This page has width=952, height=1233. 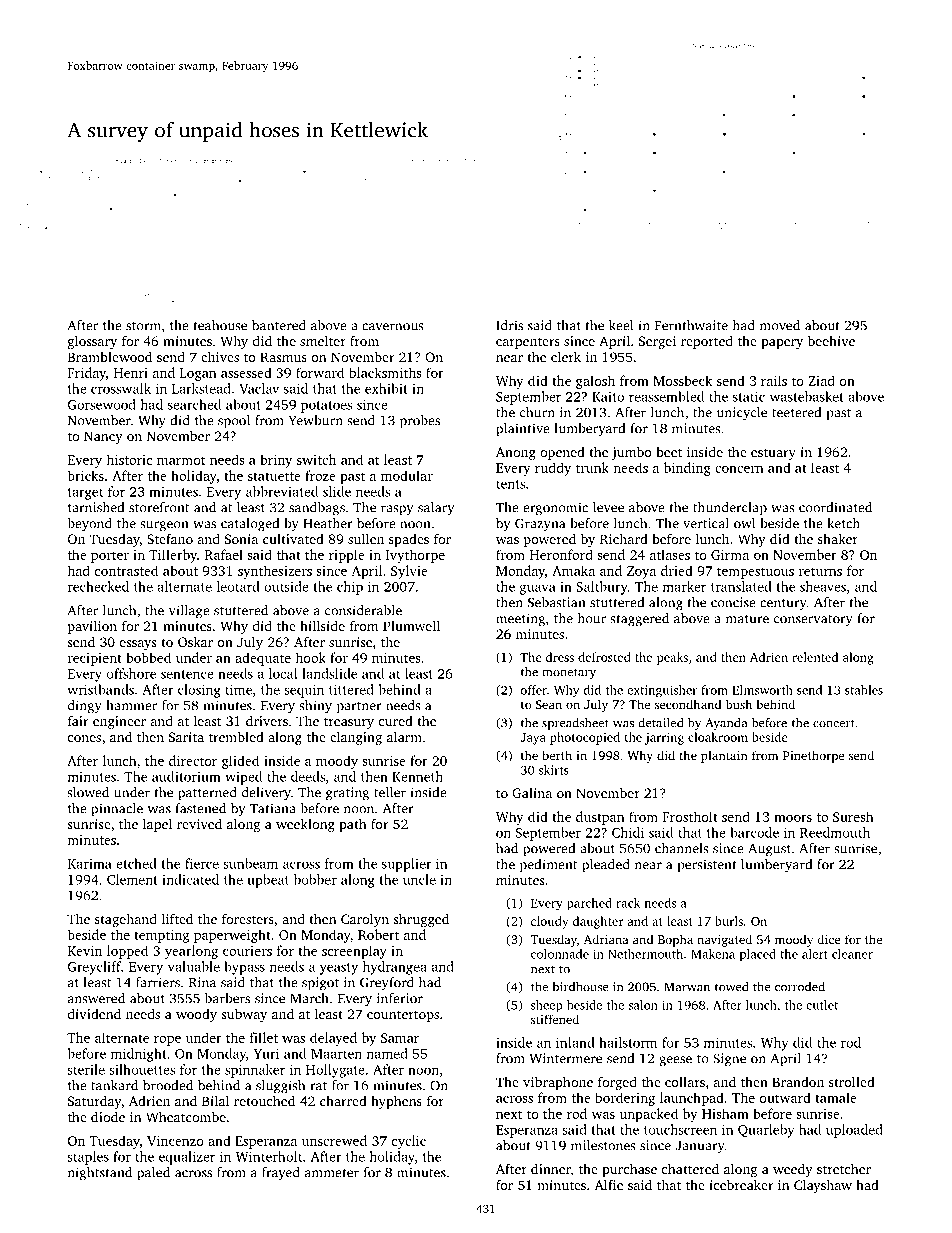 What do you see at coordinates (264, 1037) in the page?
I see `fillet` at bounding box center [264, 1037].
